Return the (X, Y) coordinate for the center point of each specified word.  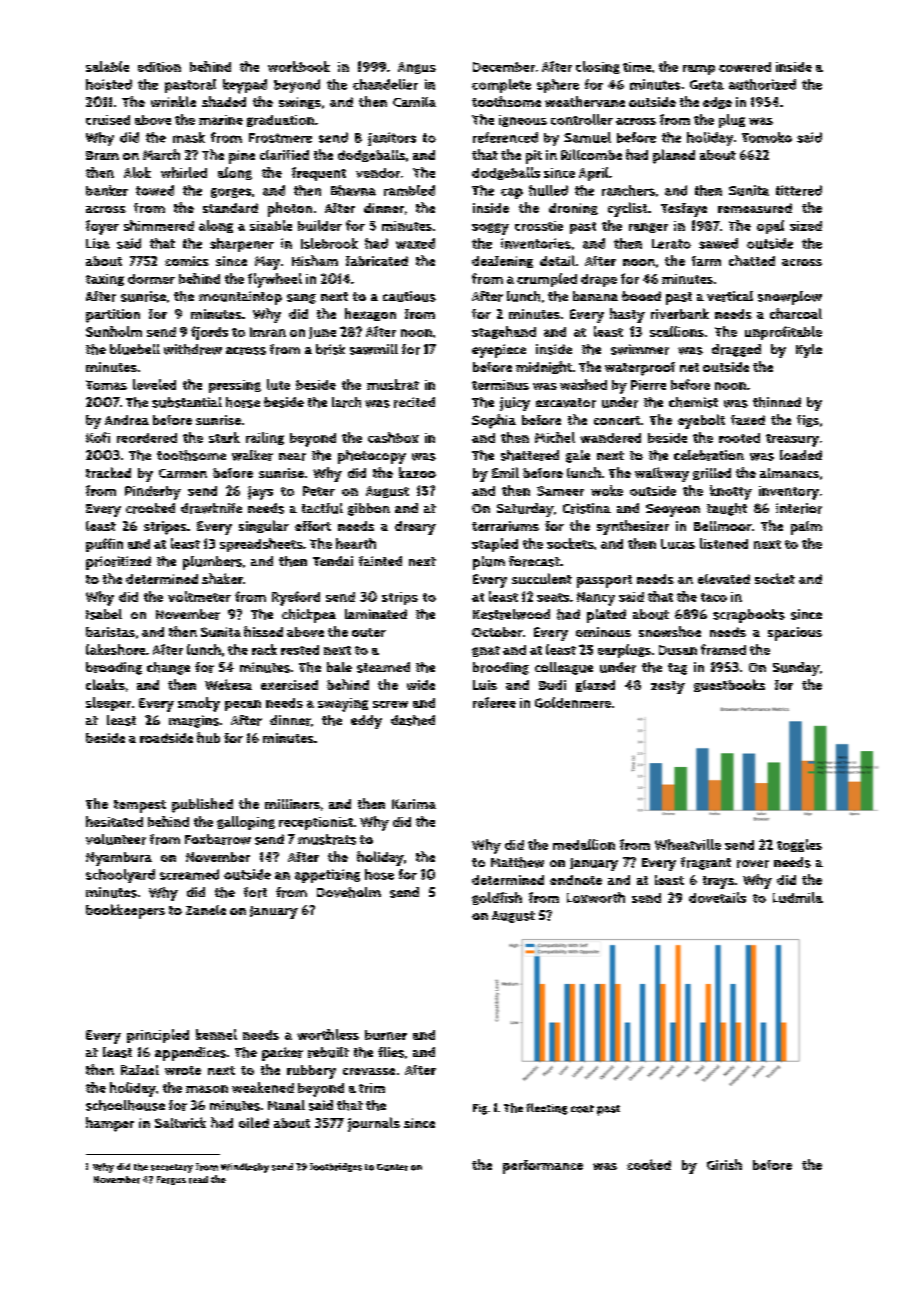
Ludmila (798, 897)
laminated (376, 614)
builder (320, 225)
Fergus (171, 1180)
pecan (243, 705)
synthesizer (633, 527)
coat (582, 1109)
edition (159, 67)
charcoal (796, 313)
